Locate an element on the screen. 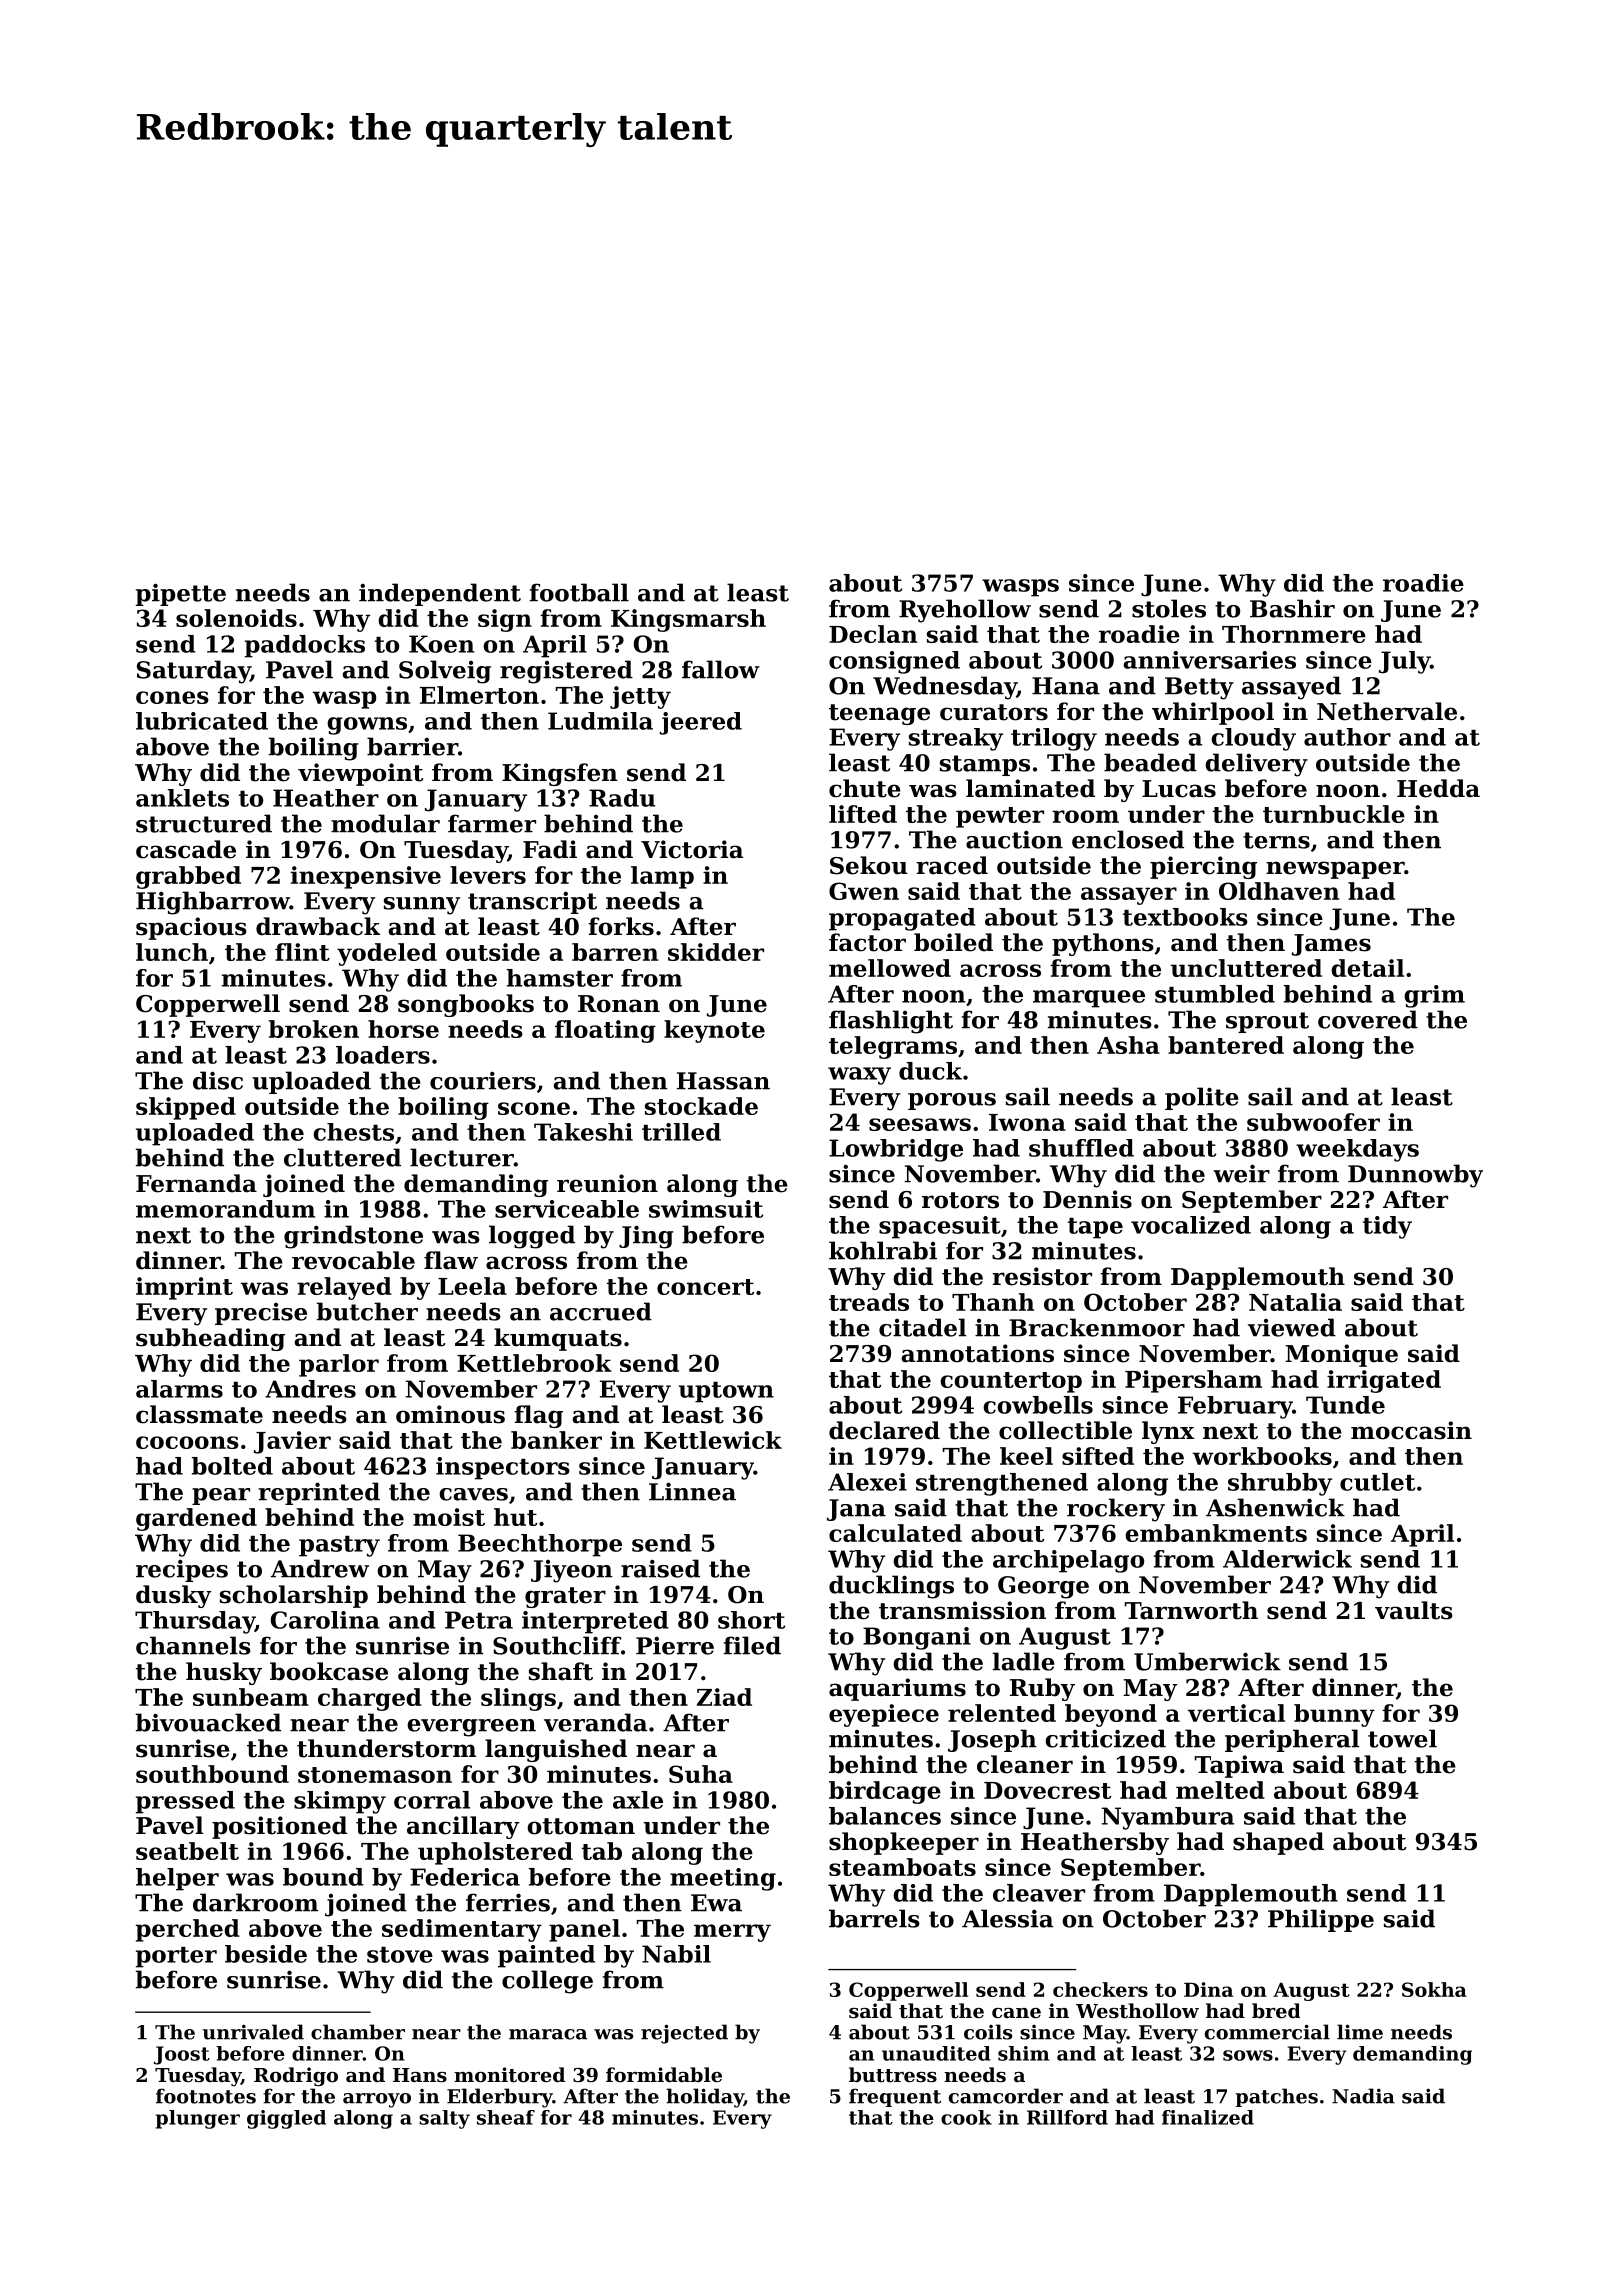 The image size is (1620, 2292). languished is located at coordinates (556, 1750).
